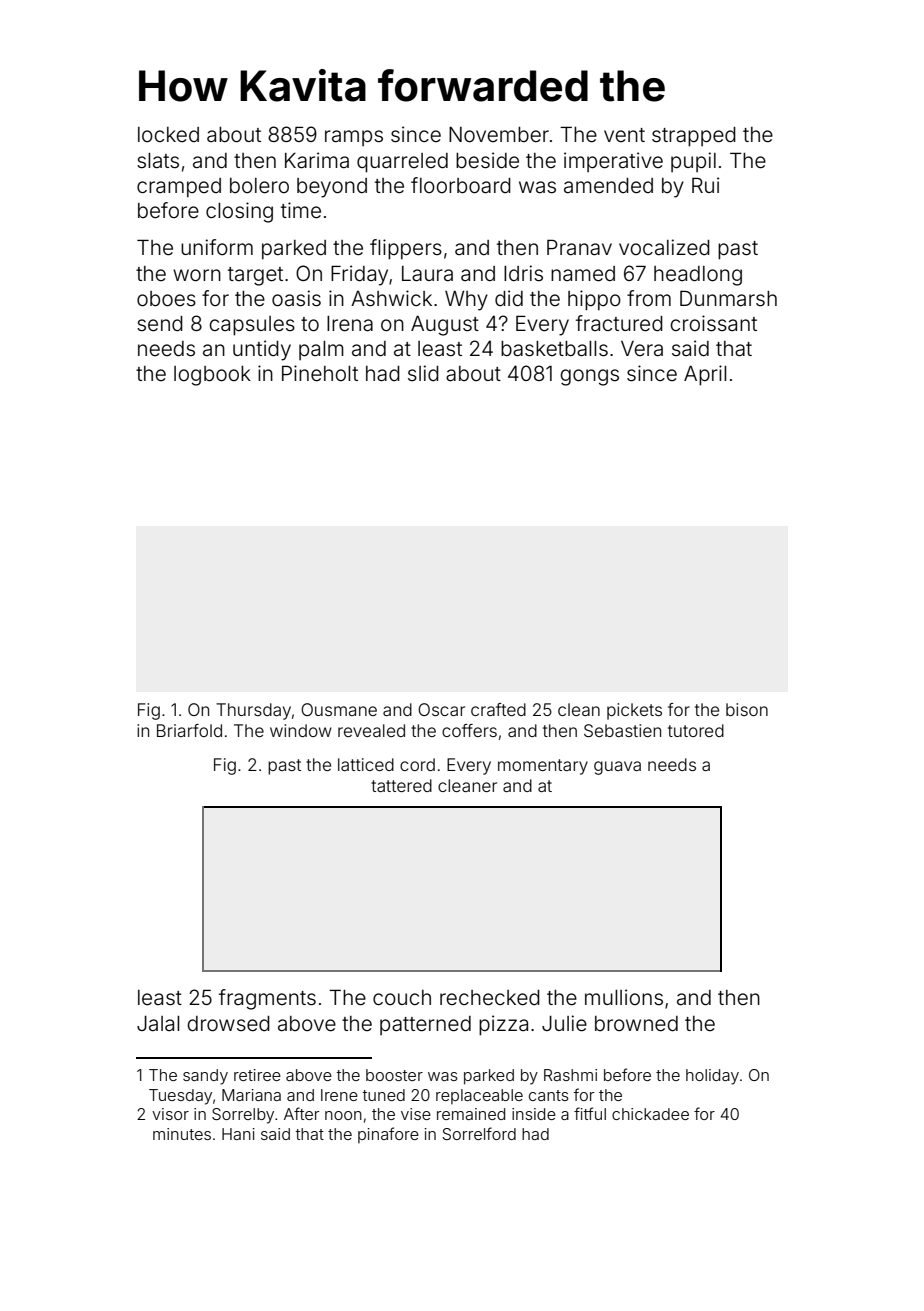 This image has height=1311, width=924. I want to click on Tuesday, so click(180, 1097).
